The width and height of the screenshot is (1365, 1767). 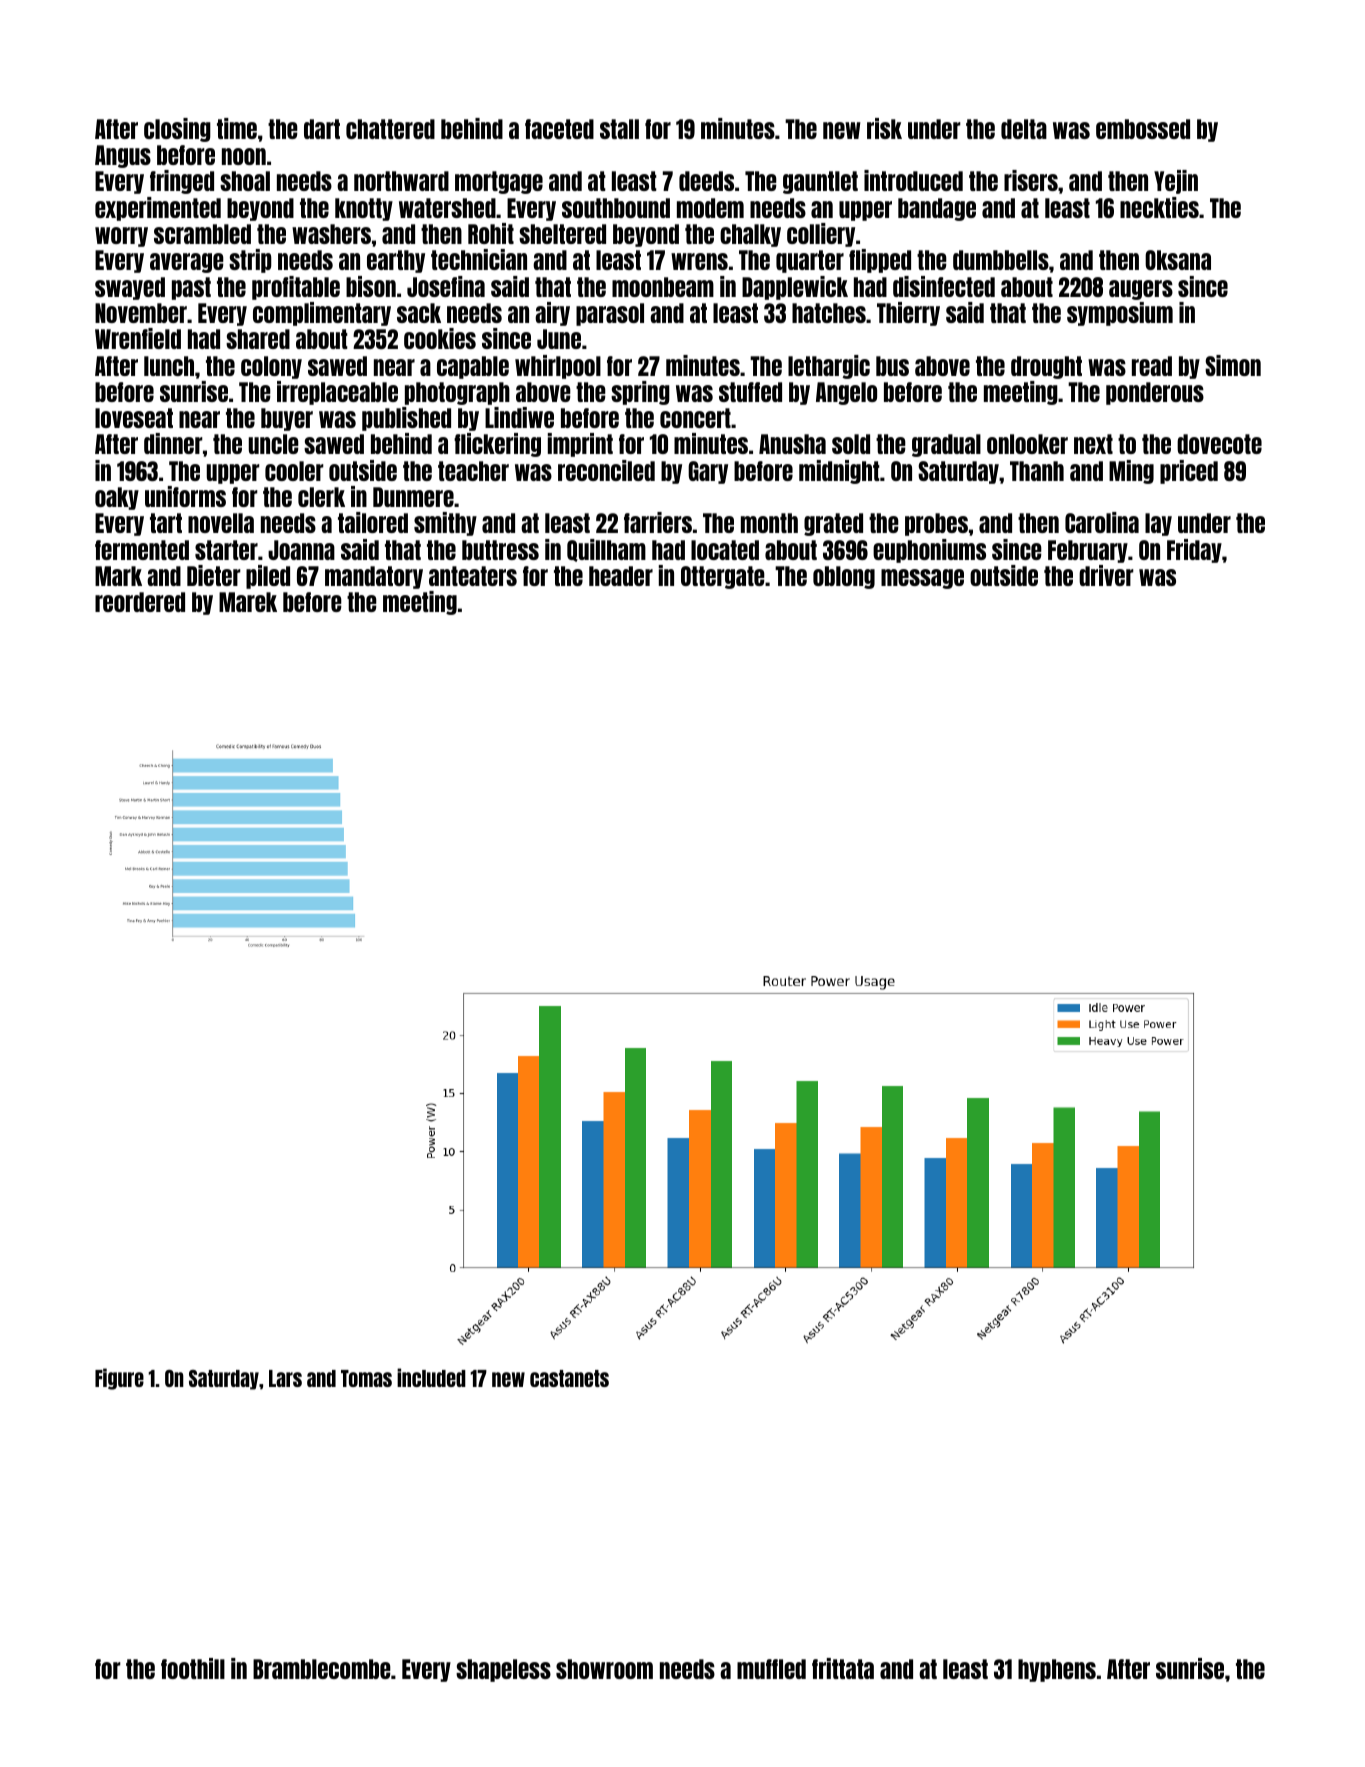 I want to click on closing, so click(x=177, y=130).
